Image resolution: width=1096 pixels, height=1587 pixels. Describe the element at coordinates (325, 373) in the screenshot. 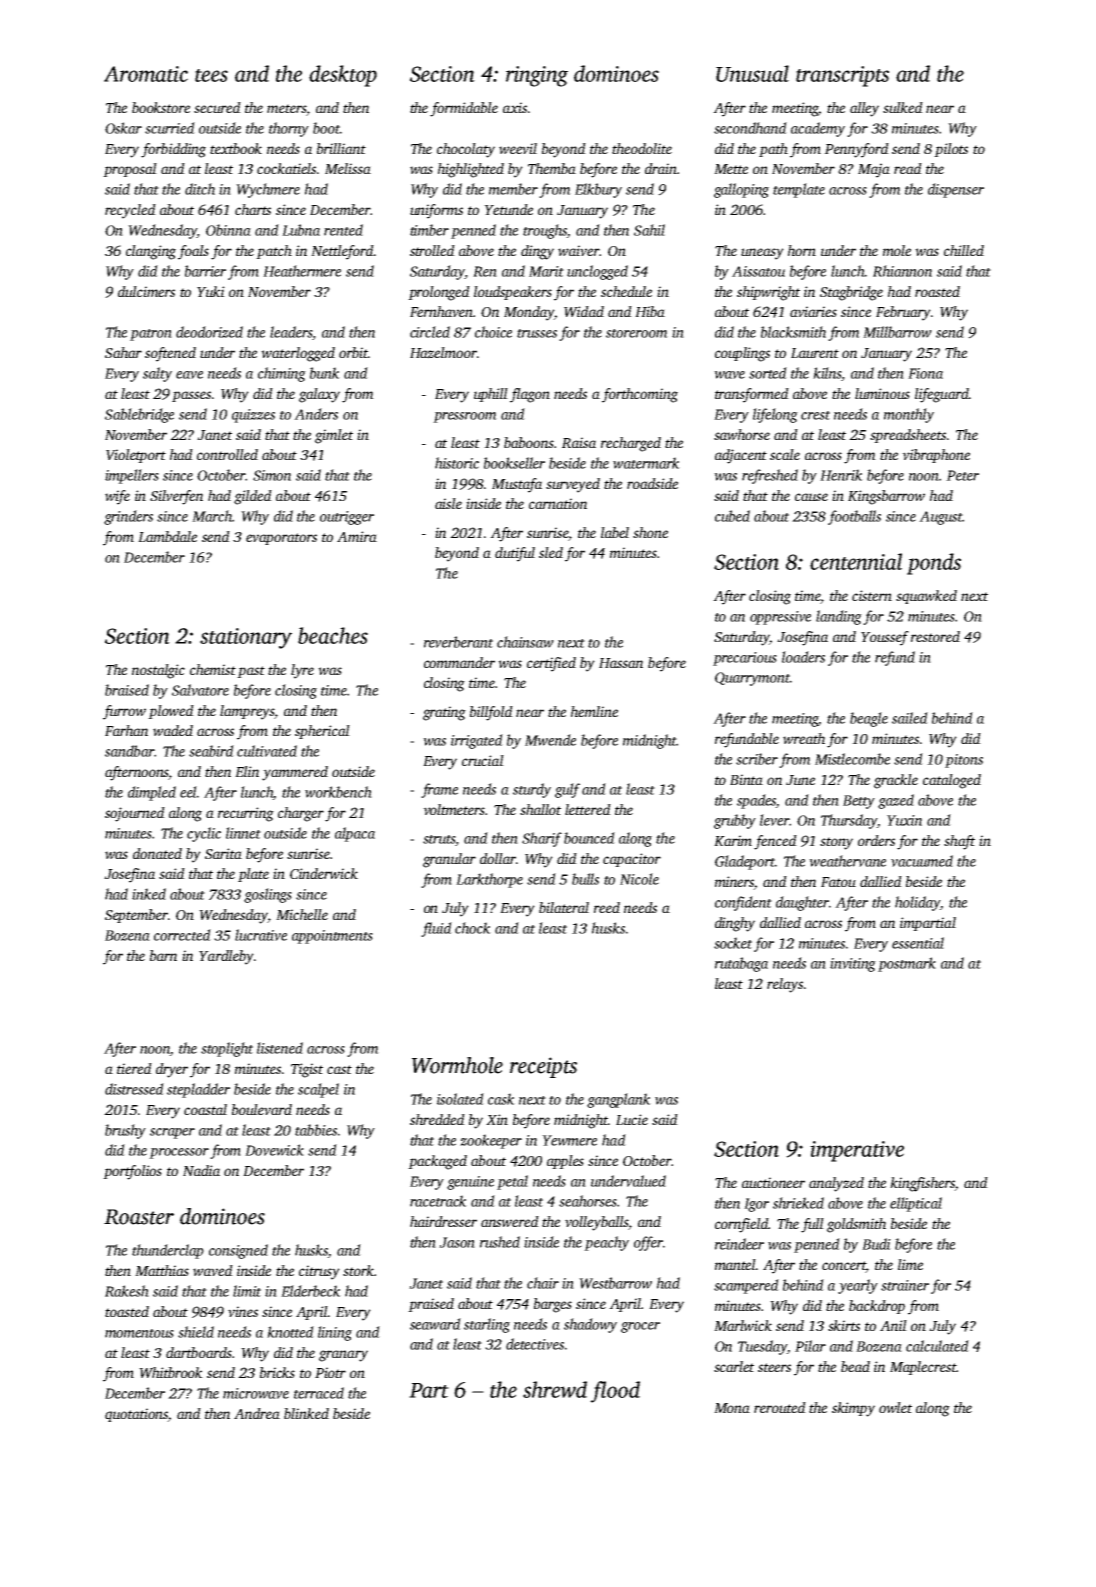

I see `bunk` at that location.
